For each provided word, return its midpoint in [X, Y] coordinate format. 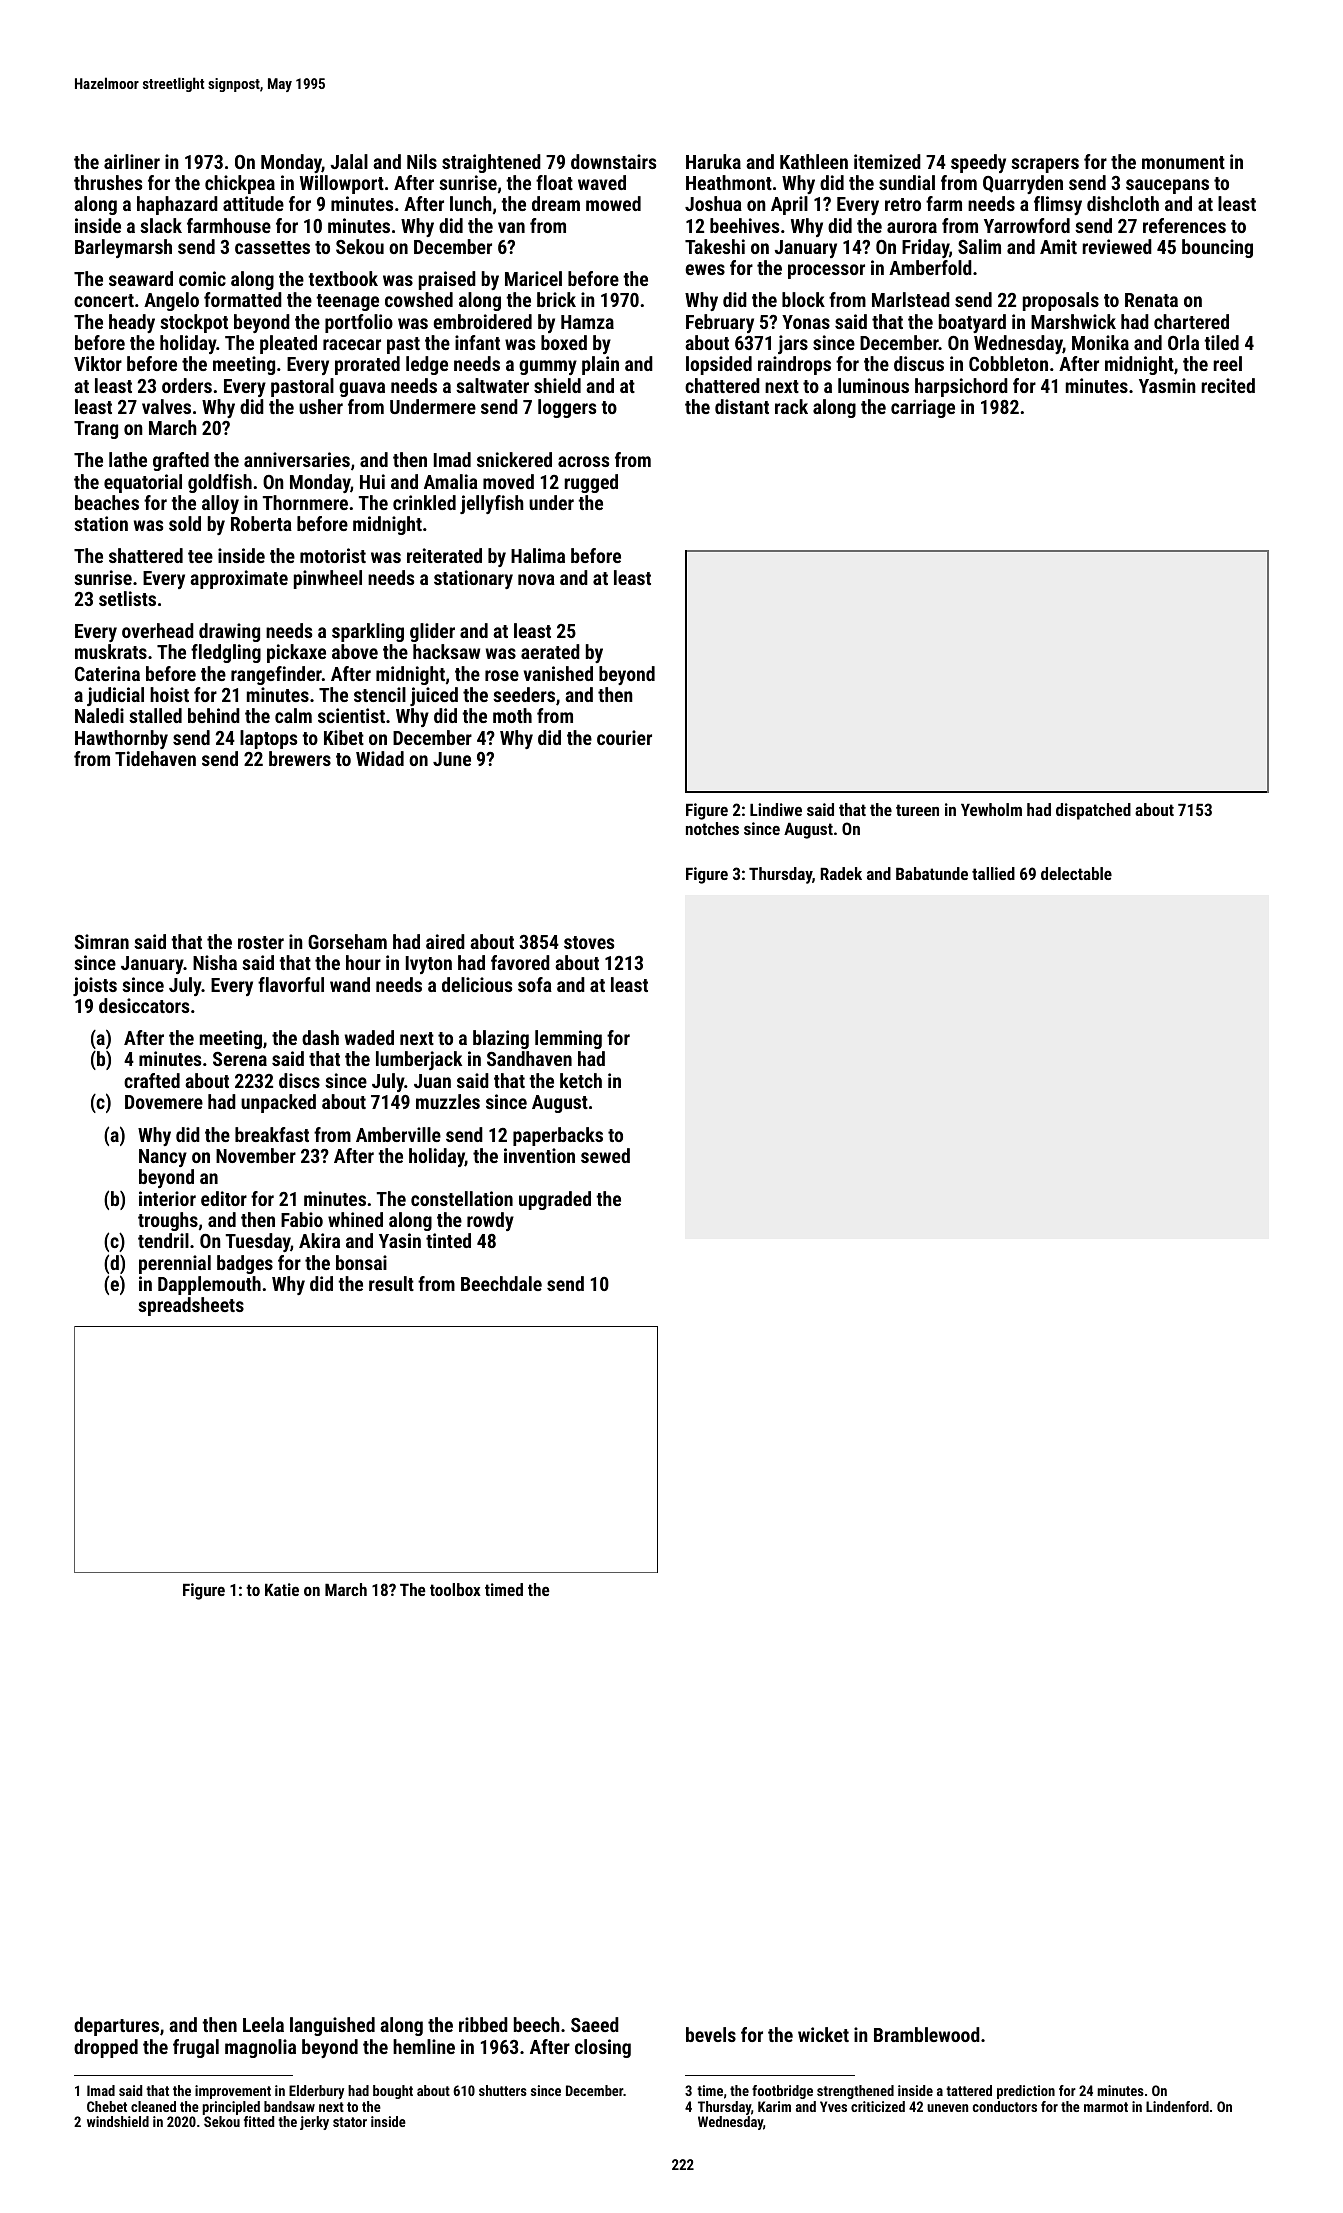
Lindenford [1177, 2106]
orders [187, 385]
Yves [833, 2106]
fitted [259, 2121]
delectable [1076, 873]
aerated [550, 651]
